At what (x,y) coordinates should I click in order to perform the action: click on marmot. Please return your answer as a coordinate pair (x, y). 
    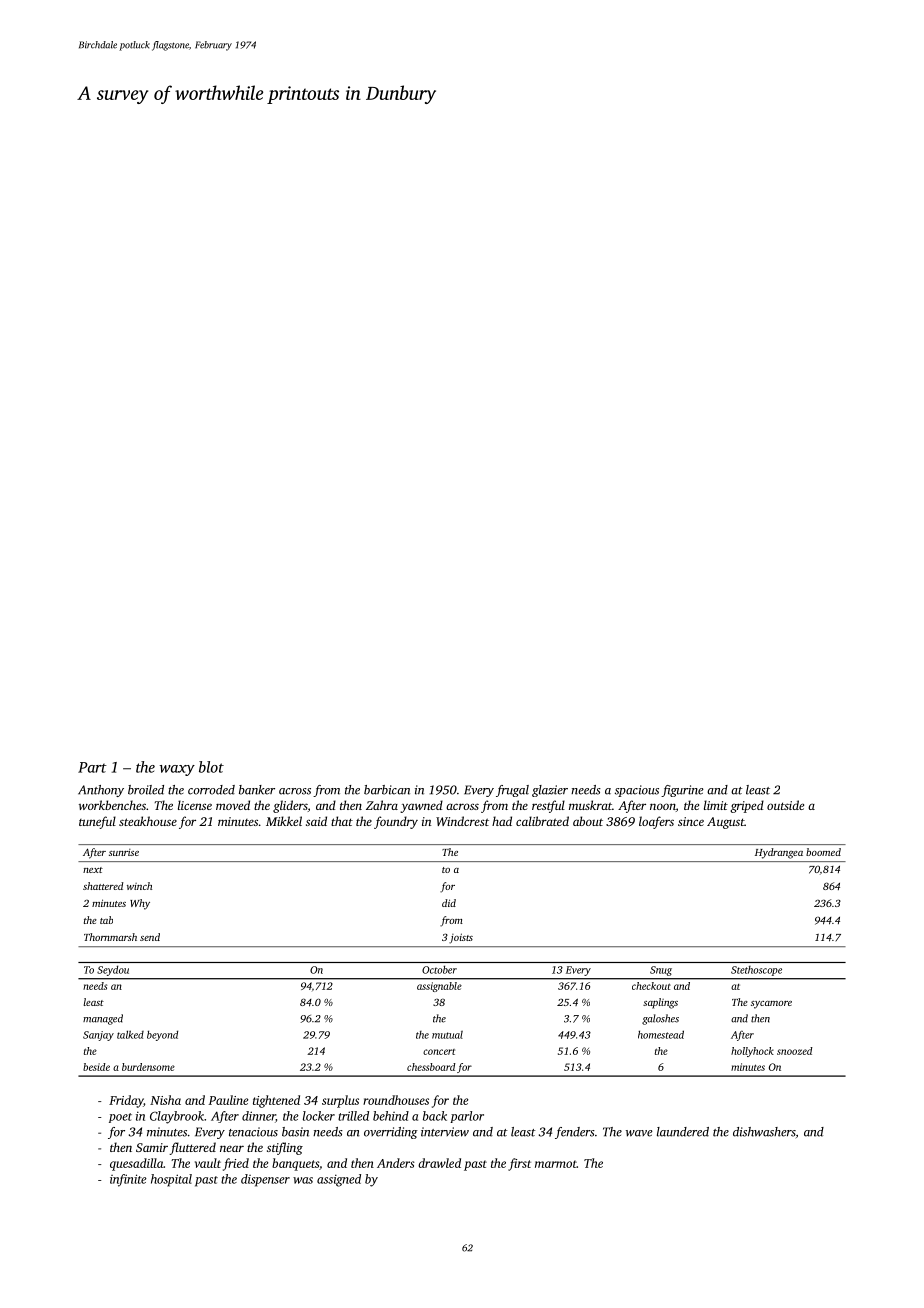
    Looking at the image, I should click on (556, 1164).
